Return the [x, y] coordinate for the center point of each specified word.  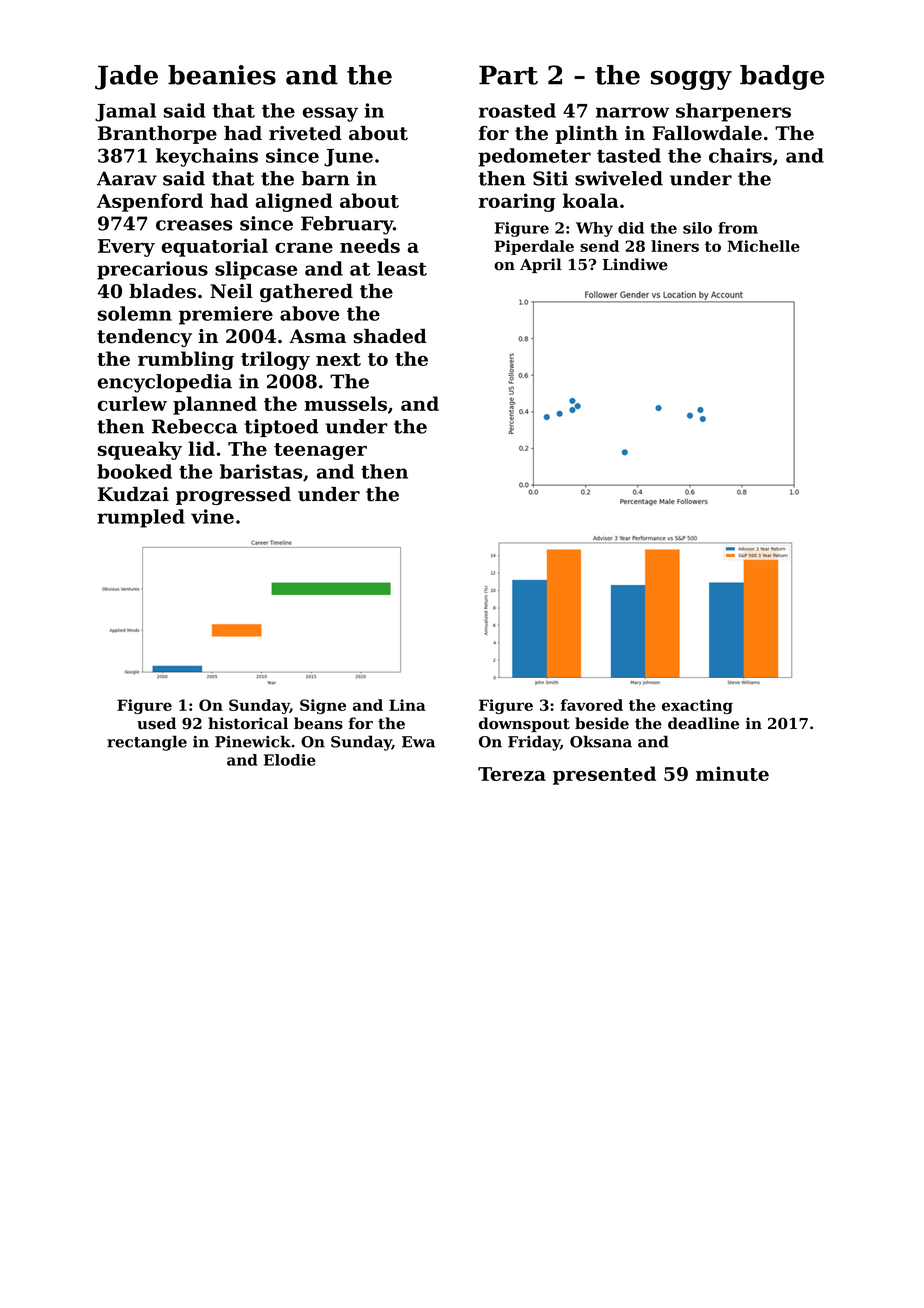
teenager [320, 451]
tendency [144, 338]
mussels [345, 403]
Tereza [512, 774]
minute [732, 773]
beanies [222, 75]
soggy [691, 80]
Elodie [290, 760]
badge [782, 77]
